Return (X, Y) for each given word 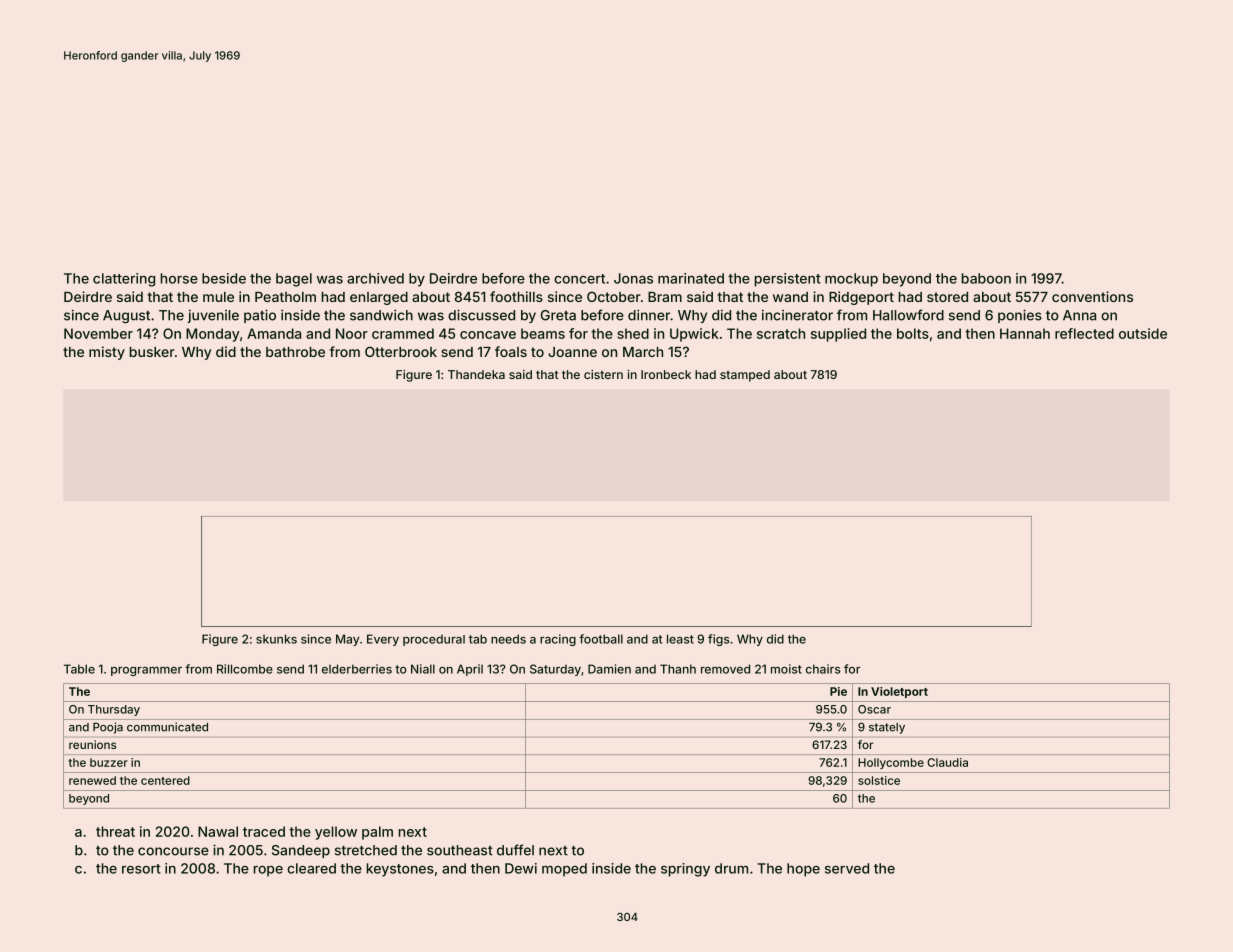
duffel (515, 850)
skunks (276, 639)
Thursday (114, 710)
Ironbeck (666, 374)
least (680, 639)
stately (887, 728)
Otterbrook (401, 351)
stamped (745, 376)
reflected (1084, 333)
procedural (434, 640)
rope (268, 871)
